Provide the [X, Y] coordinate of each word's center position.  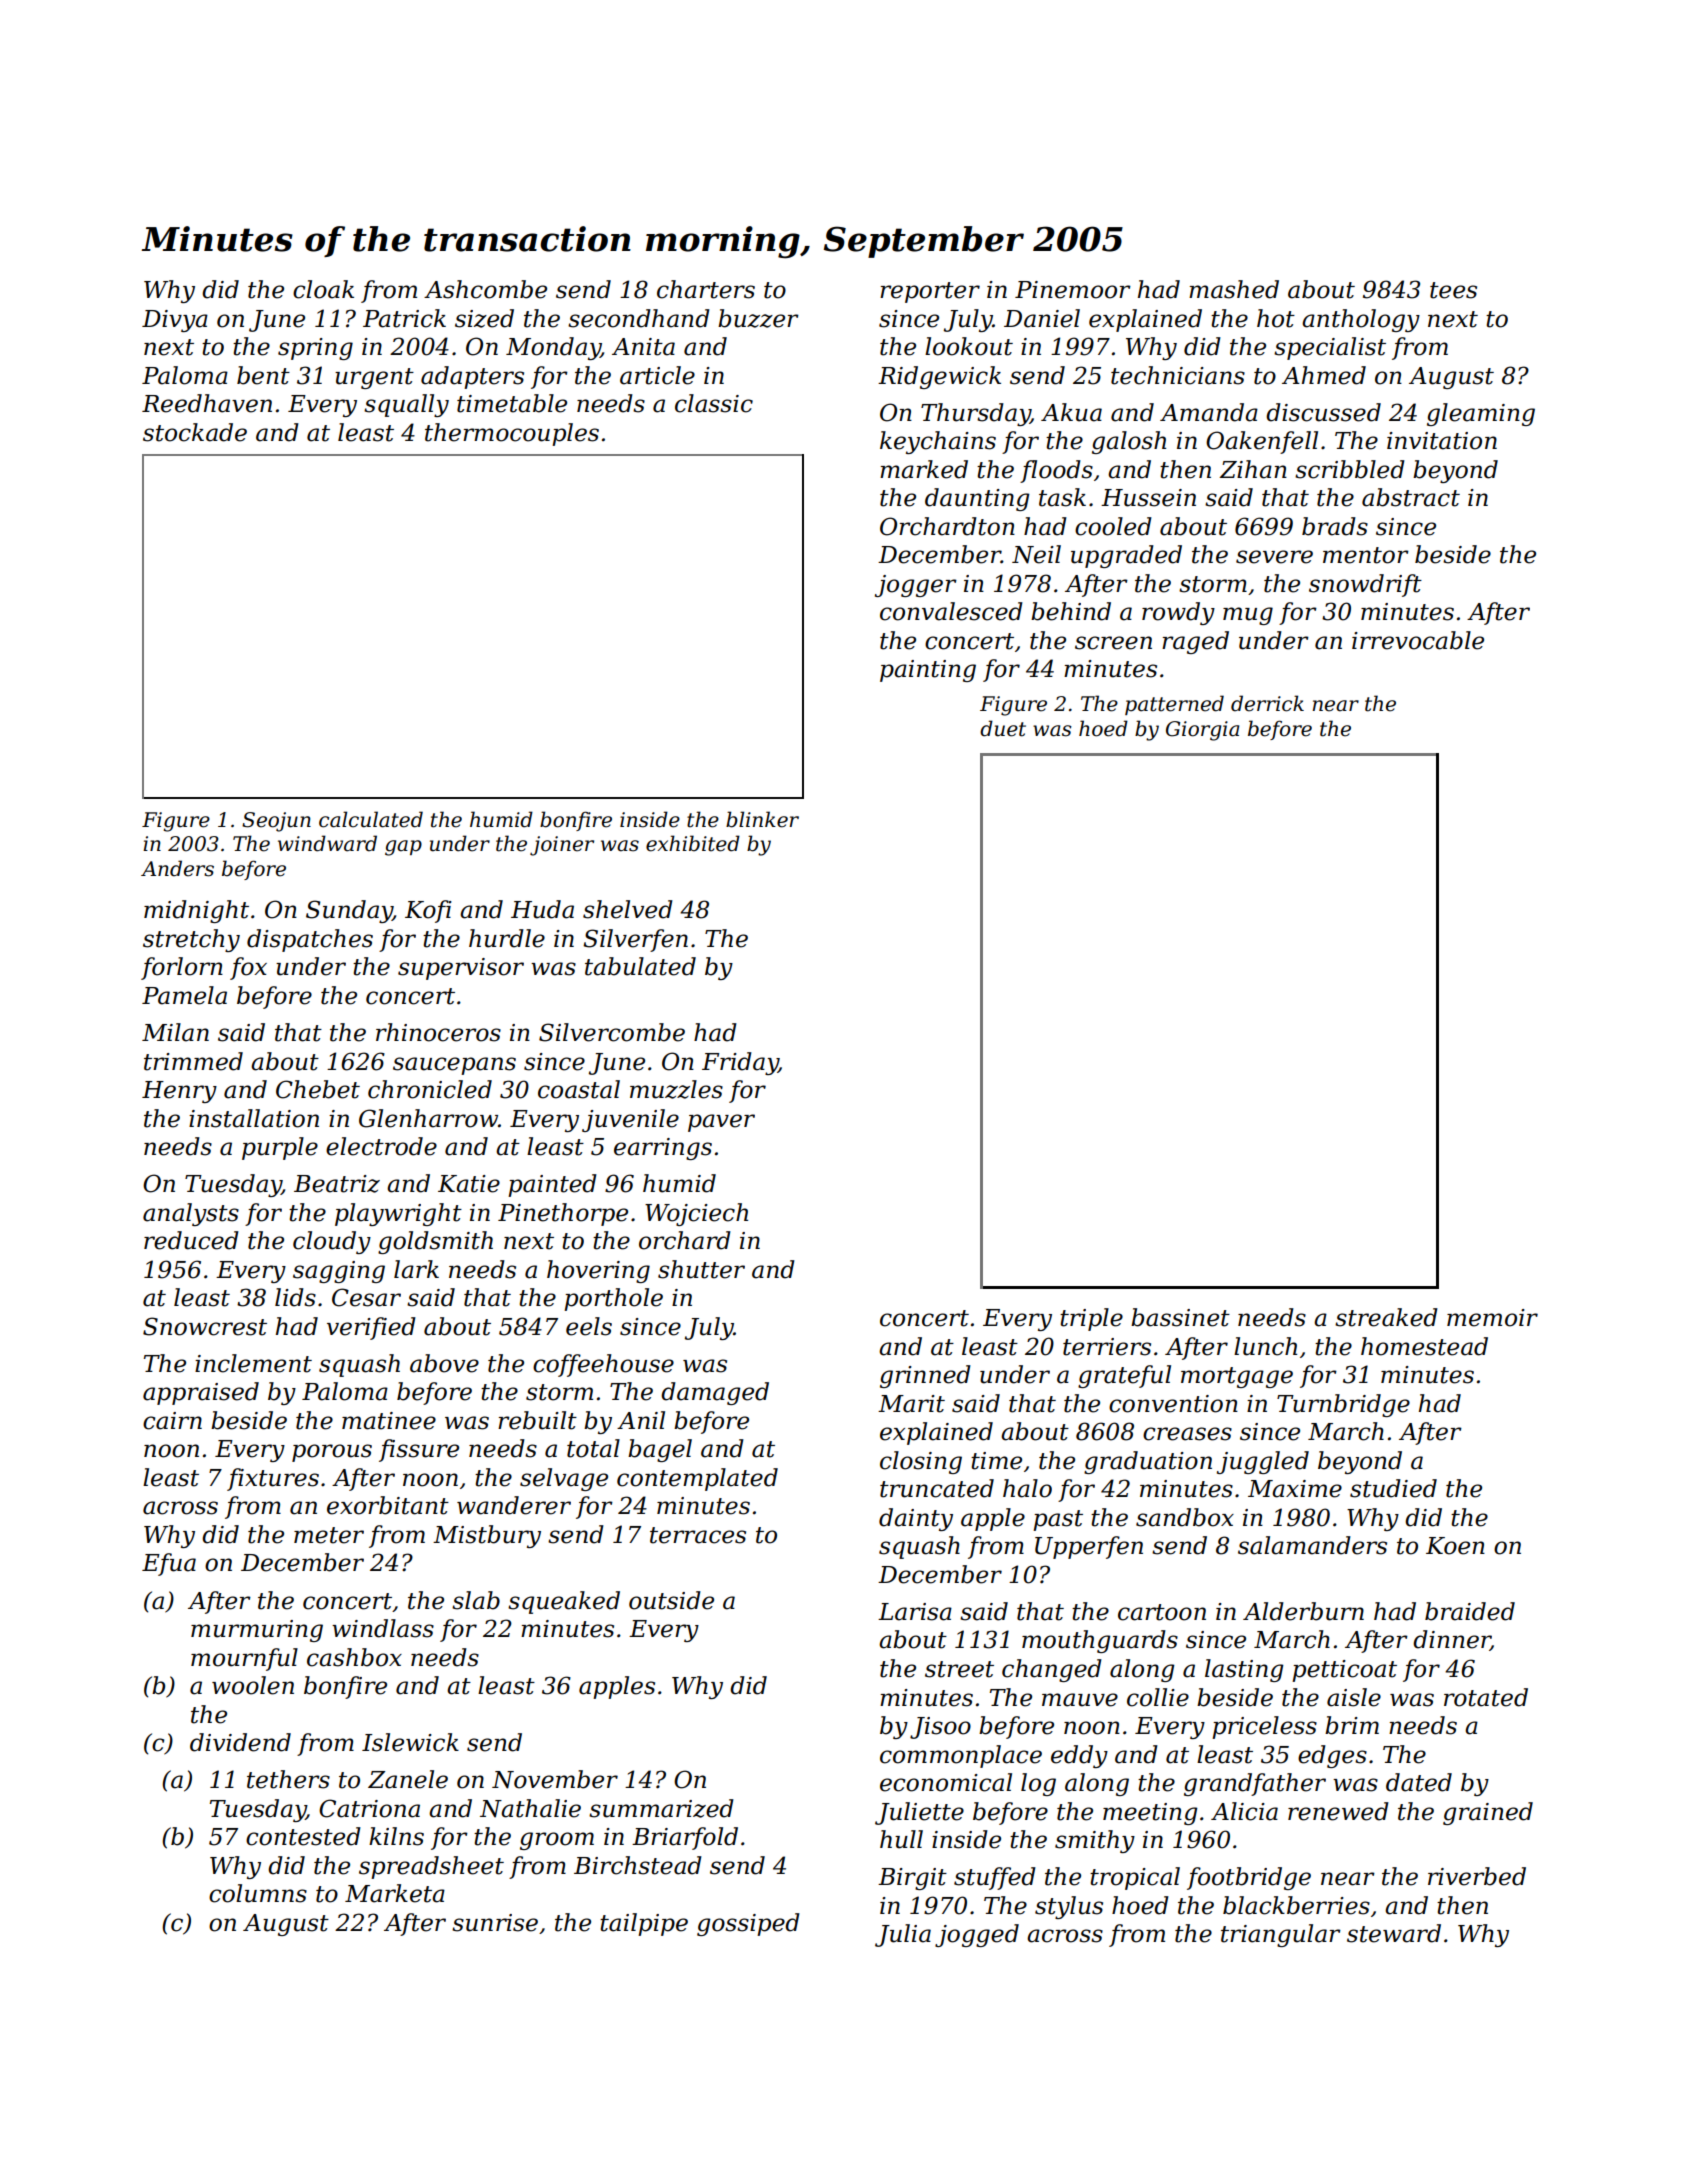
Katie [469, 1184]
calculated [371, 819]
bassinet [1180, 1317]
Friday [740, 1063]
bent [263, 375]
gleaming [1481, 414]
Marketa [395, 1893]
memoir [1492, 1318]
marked [924, 469]
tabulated [640, 966]
